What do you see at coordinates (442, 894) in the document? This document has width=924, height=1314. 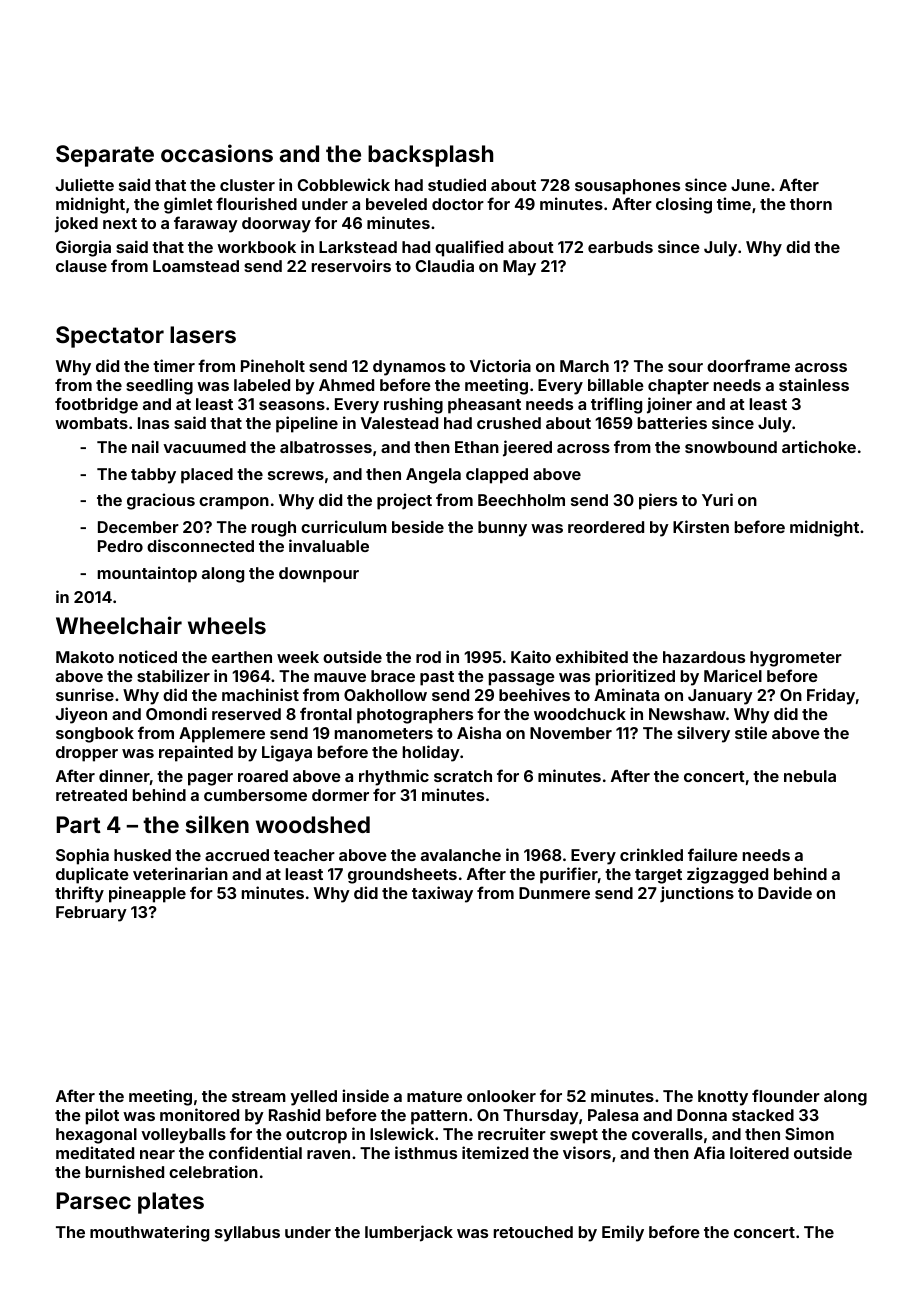 I see `taxiway` at bounding box center [442, 894].
